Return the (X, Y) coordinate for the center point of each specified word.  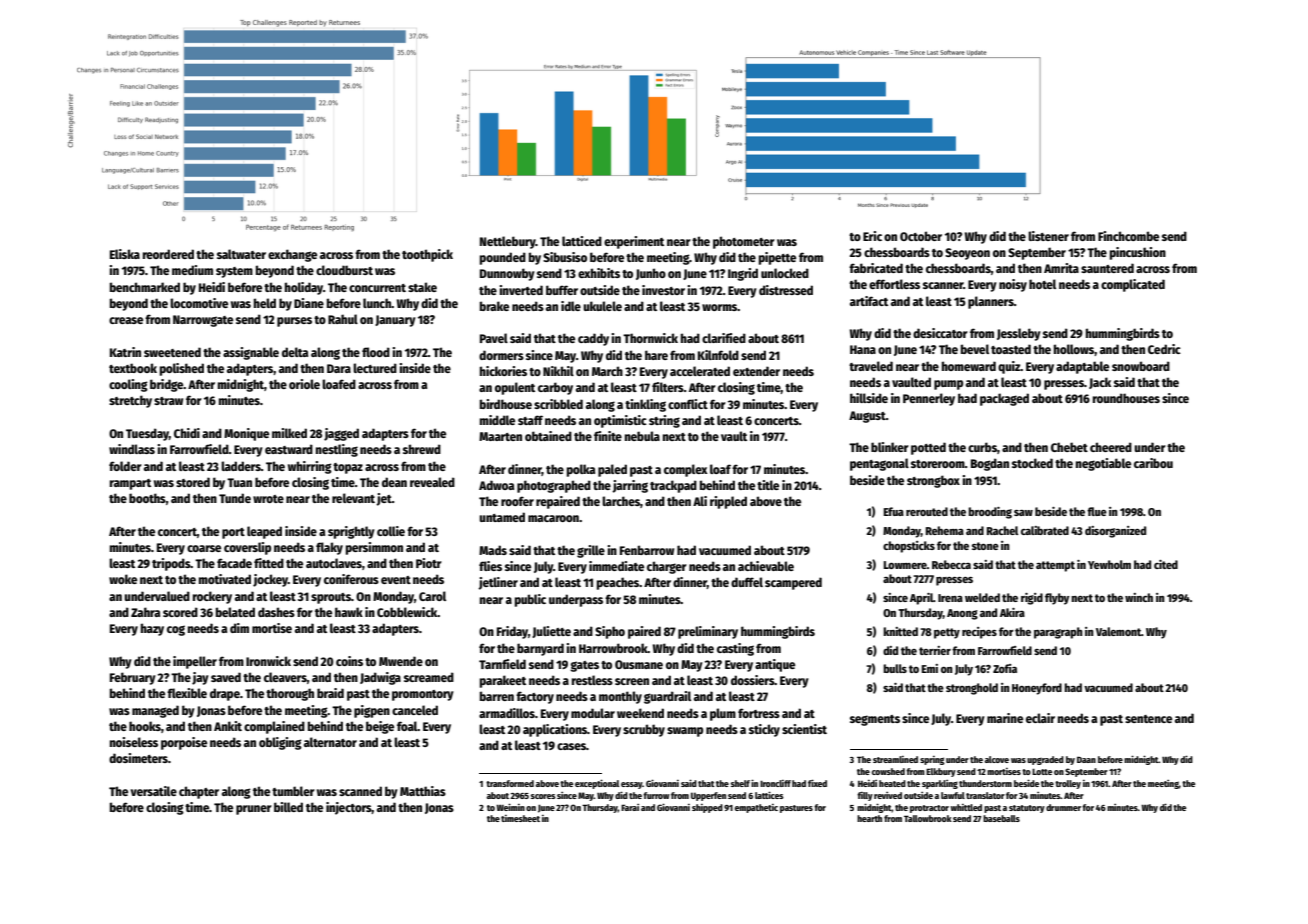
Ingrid (743, 274)
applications (555, 730)
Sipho (610, 632)
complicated (1133, 285)
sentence (1148, 719)
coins (349, 661)
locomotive (199, 303)
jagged (341, 434)
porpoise (184, 743)
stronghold (972, 689)
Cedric (1164, 349)
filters (668, 387)
